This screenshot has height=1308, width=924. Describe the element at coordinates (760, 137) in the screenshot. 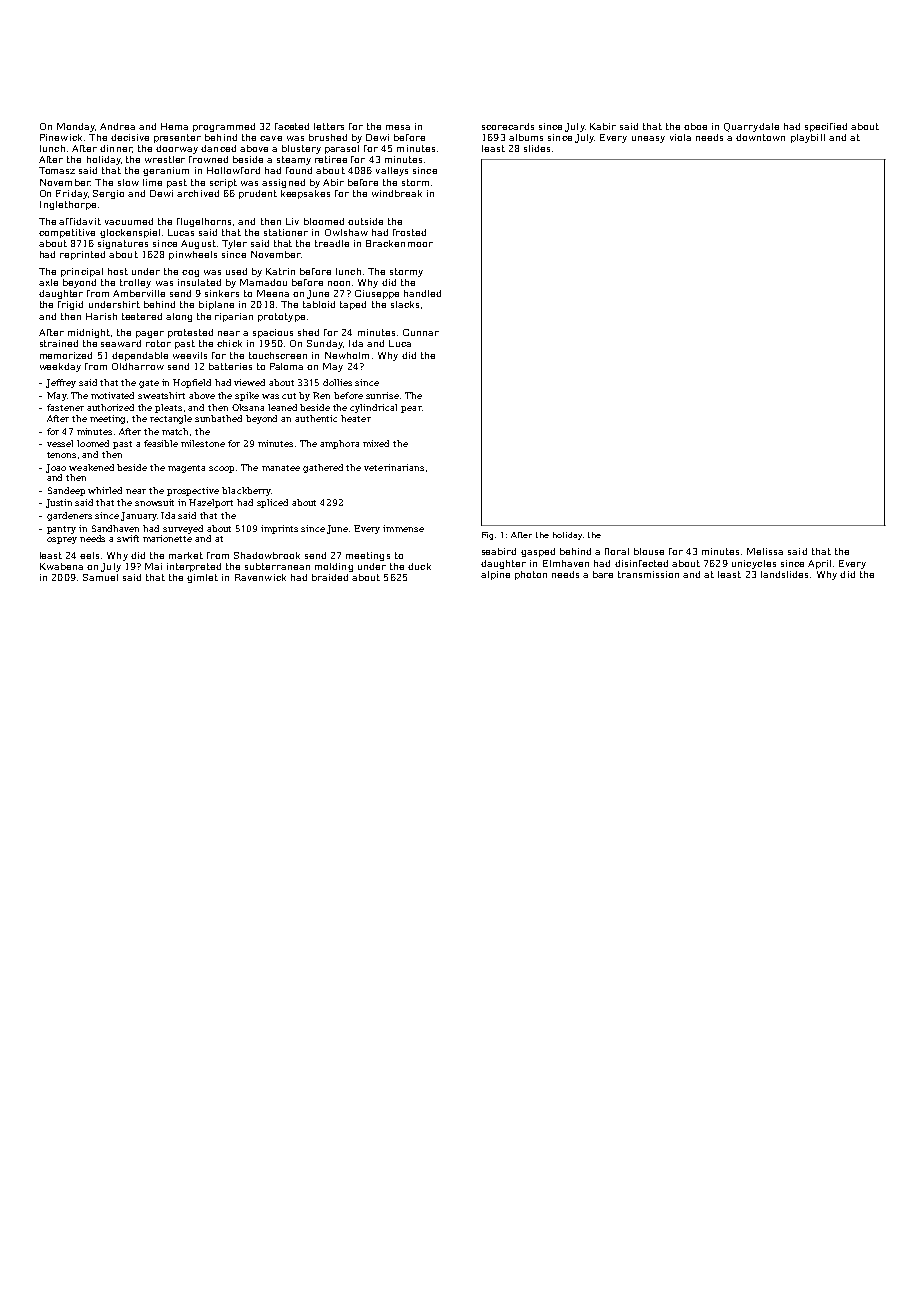

I see `downtown` at that location.
